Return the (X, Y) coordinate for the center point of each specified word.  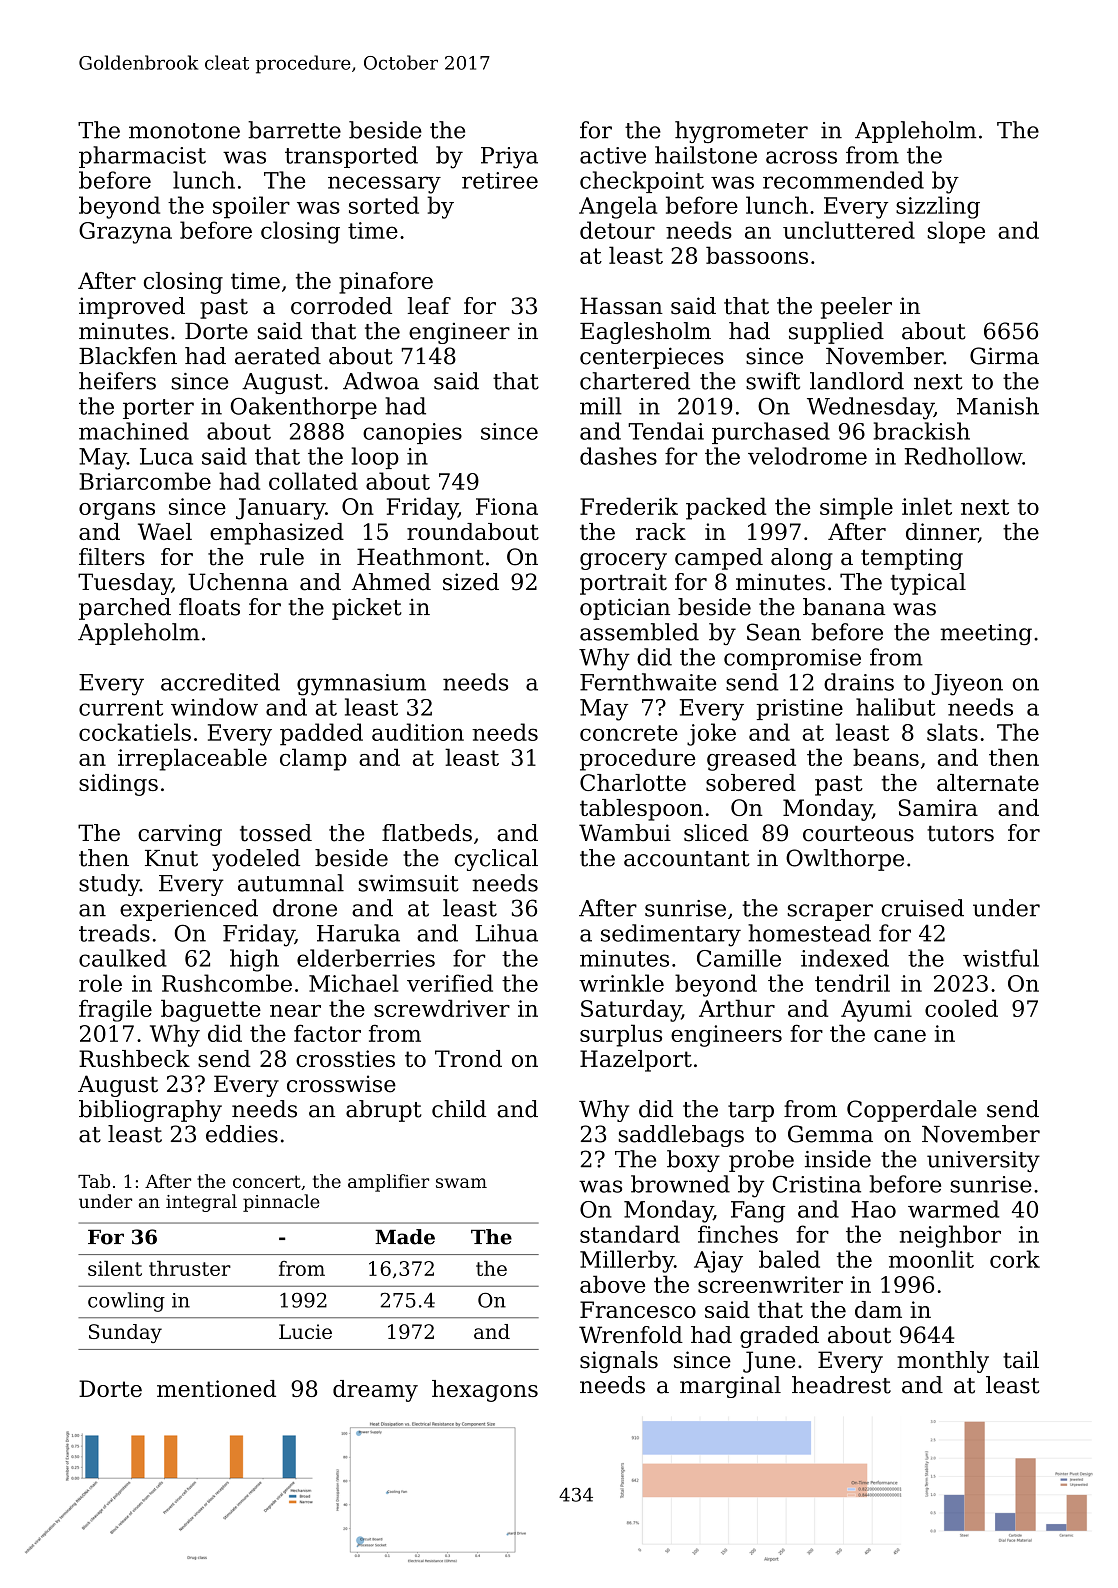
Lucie (305, 1331)
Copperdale (912, 1111)
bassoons (757, 255)
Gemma (830, 1134)
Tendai (666, 431)
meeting (986, 634)
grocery (623, 561)
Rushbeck (134, 1058)
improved (132, 308)
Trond (468, 1058)
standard (630, 1234)
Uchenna (238, 582)
